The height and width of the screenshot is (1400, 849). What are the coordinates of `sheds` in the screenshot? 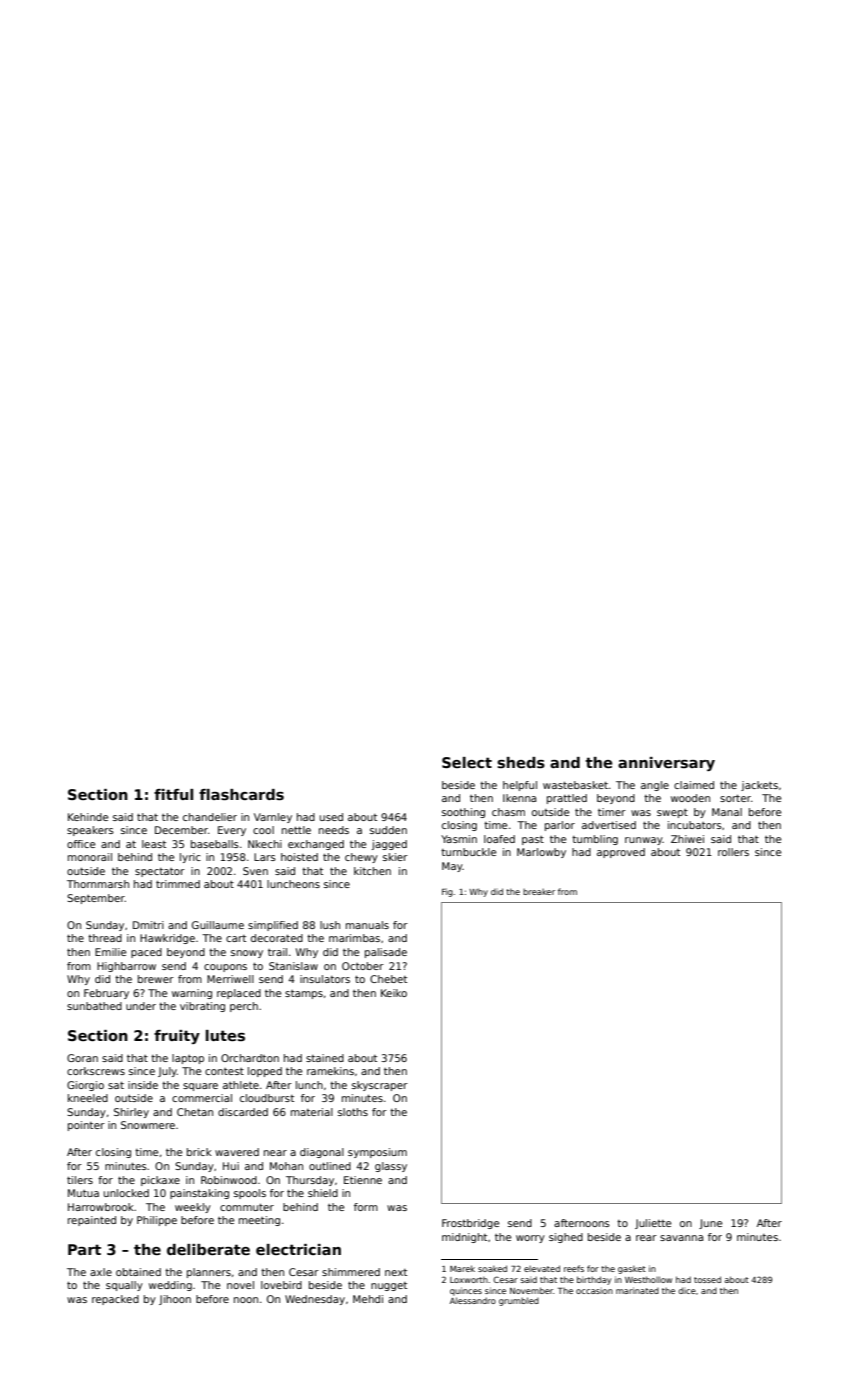 It's located at (521, 763).
